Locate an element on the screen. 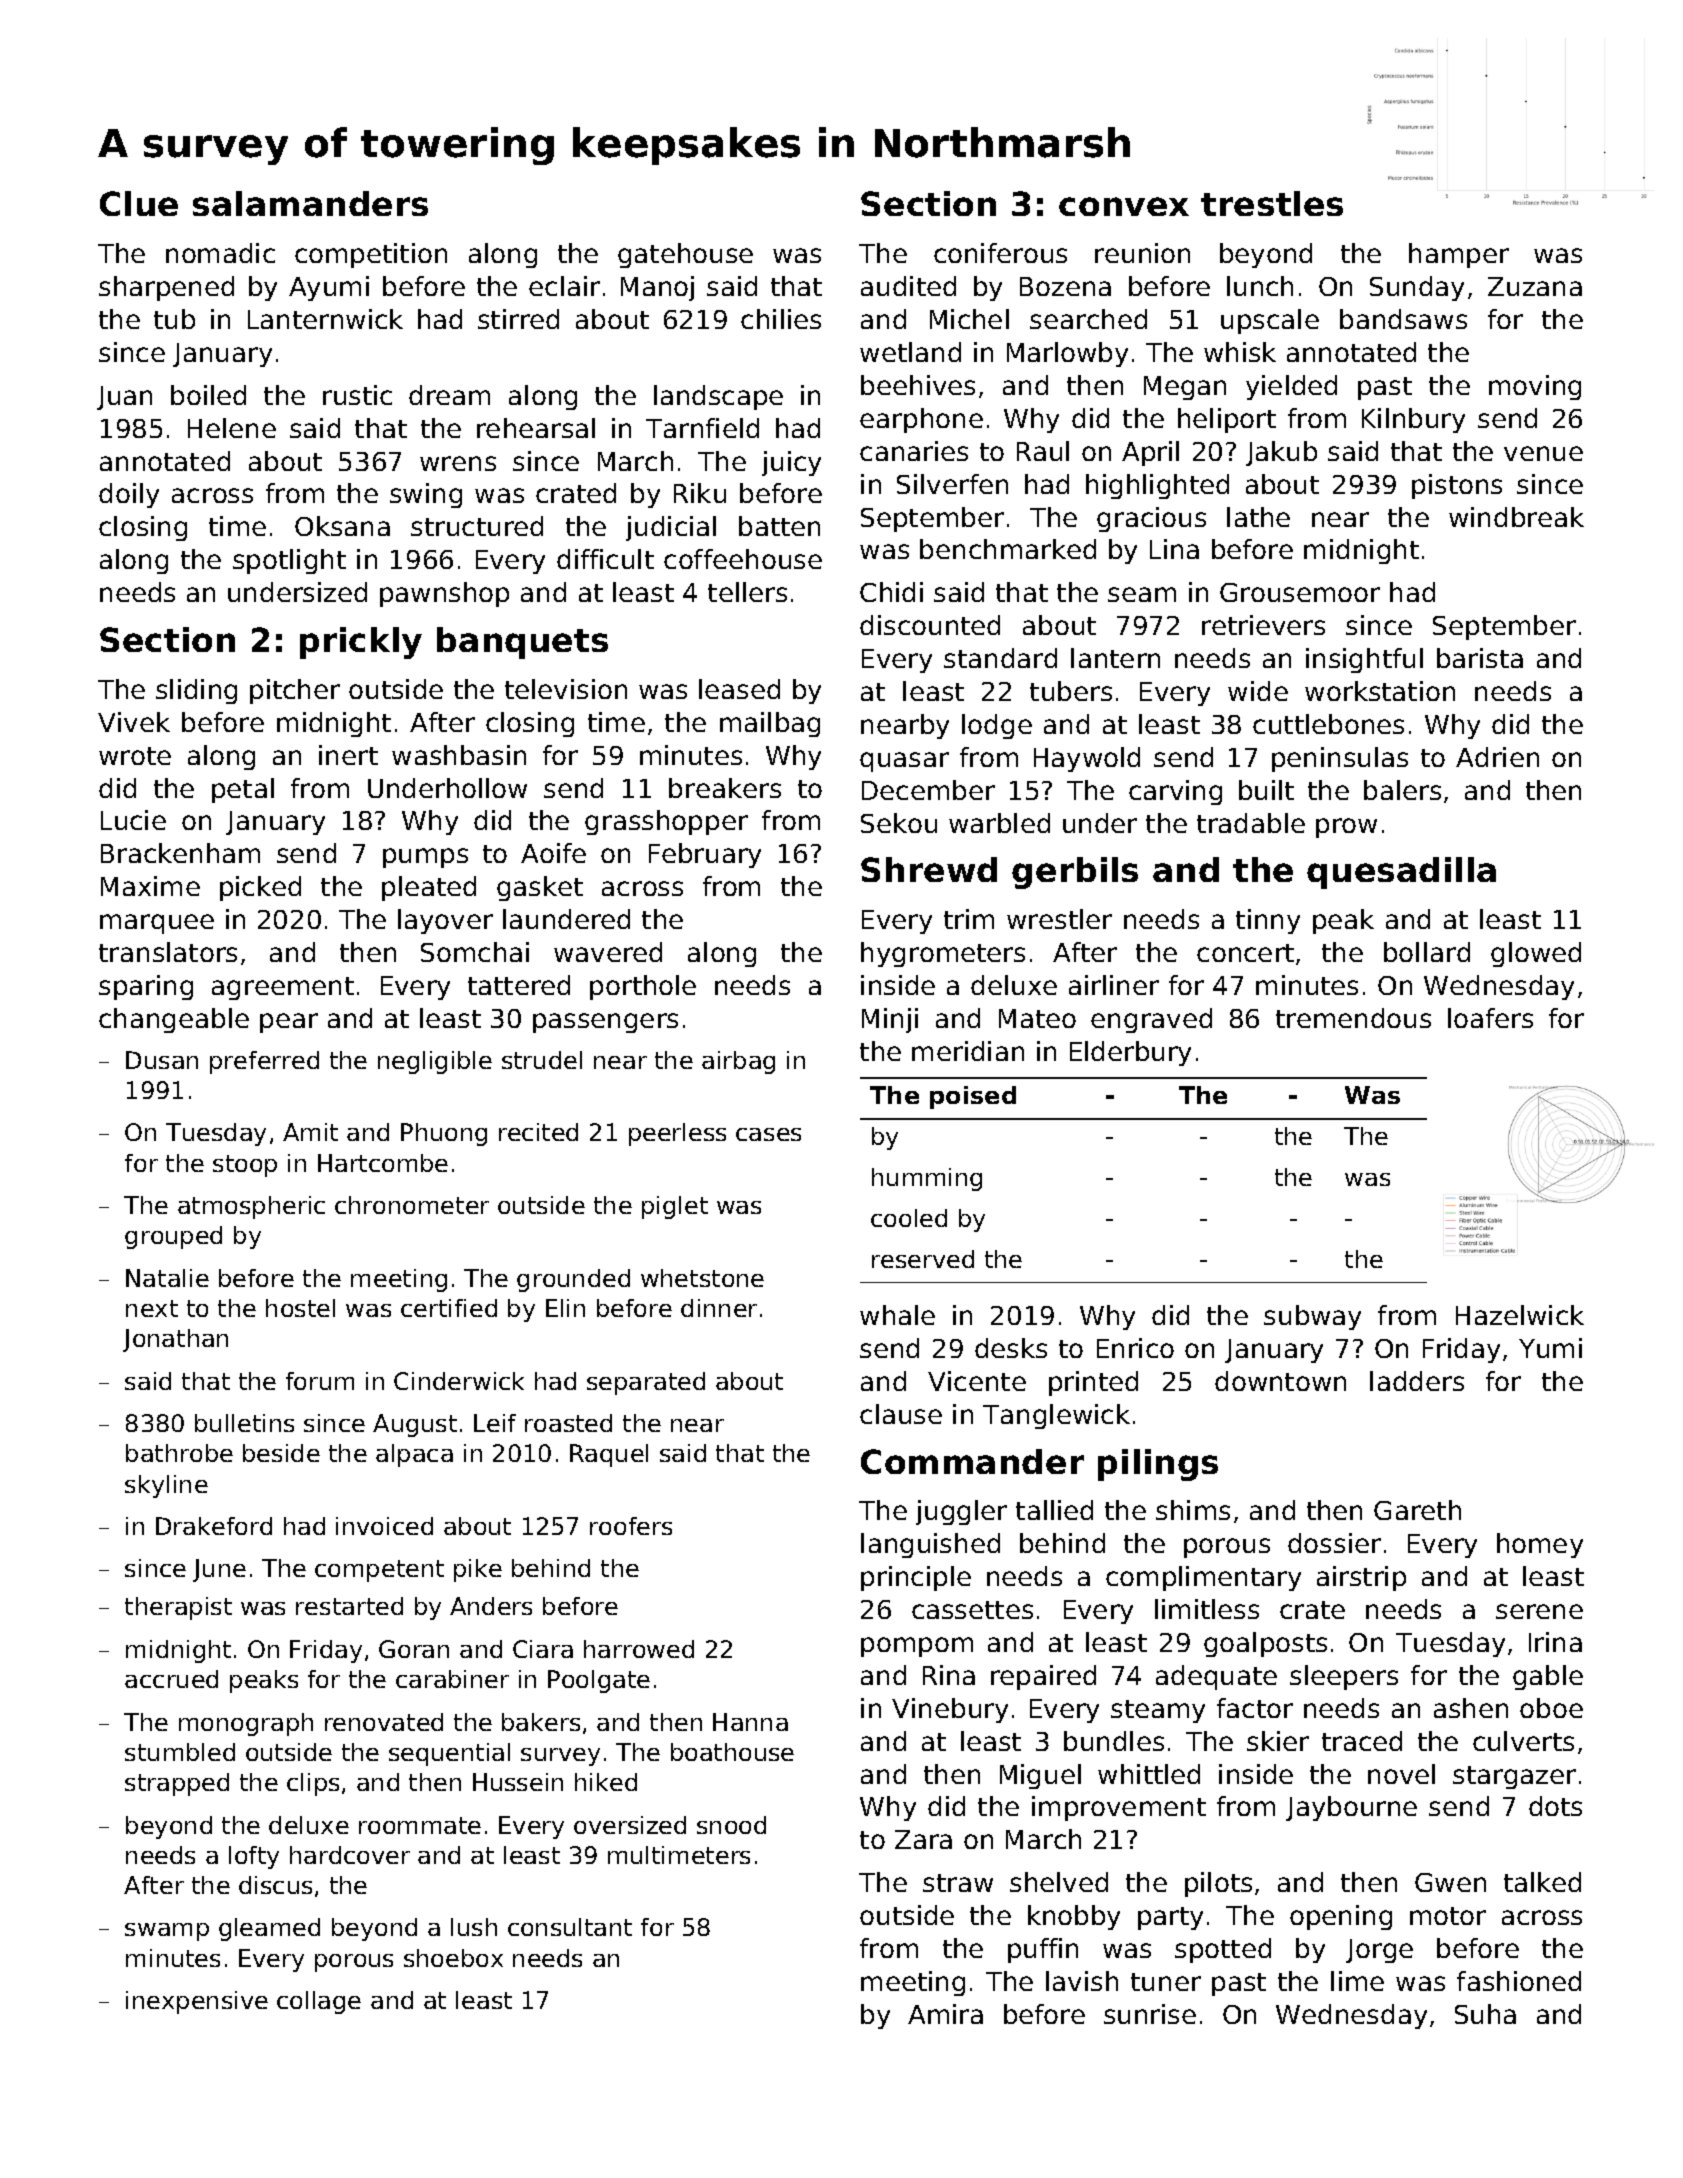 The width and height of the screenshot is (1683, 2178). gleamed is located at coordinates (269, 1929).
